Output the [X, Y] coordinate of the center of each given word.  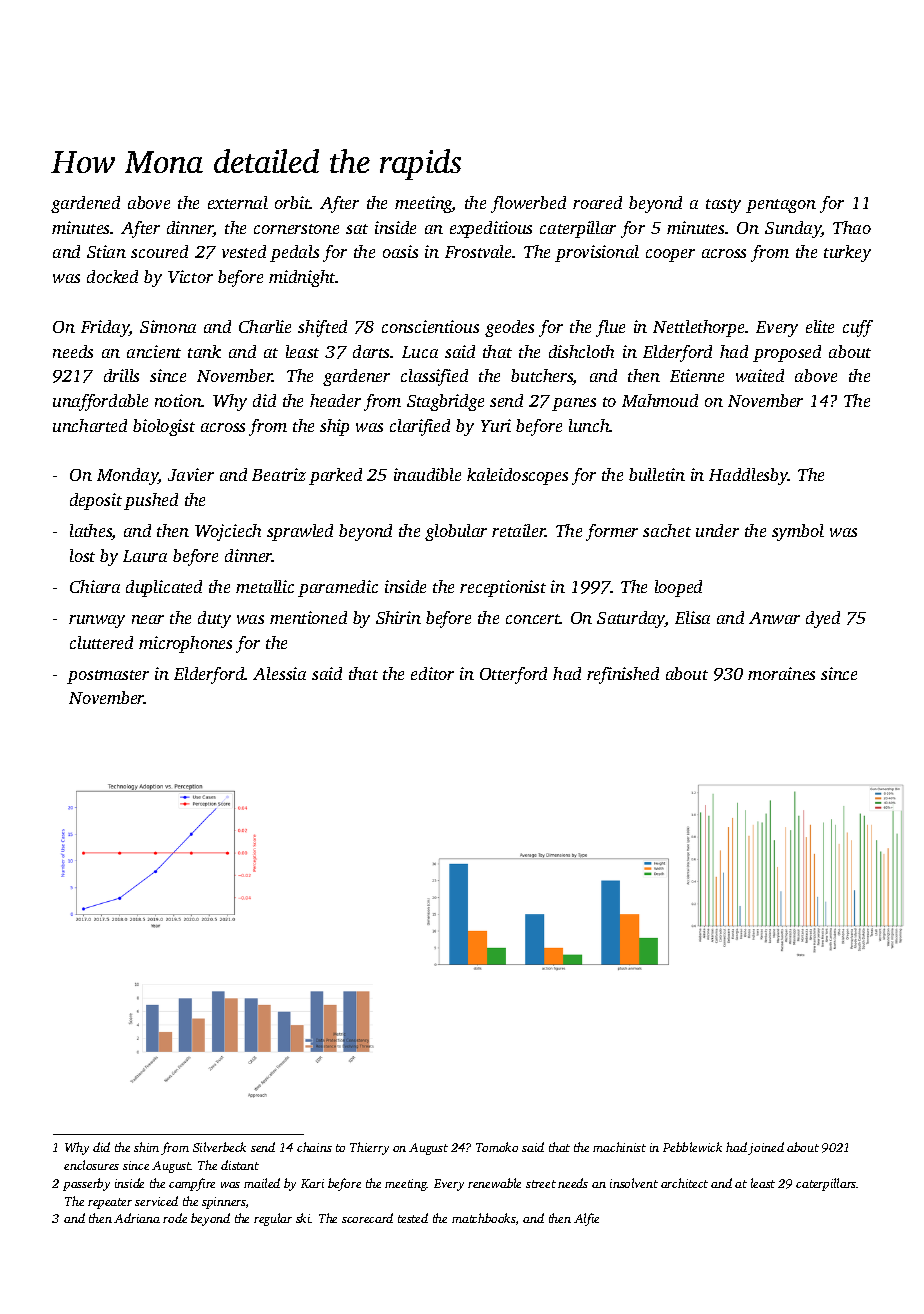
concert [533, 619]
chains [314, 1147]
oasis [400, 251]
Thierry [369, 1148]
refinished [623, 675]
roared [597, 202]
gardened [85, 204]
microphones [185, 644]
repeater [110, 1203]
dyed [823, 619]
